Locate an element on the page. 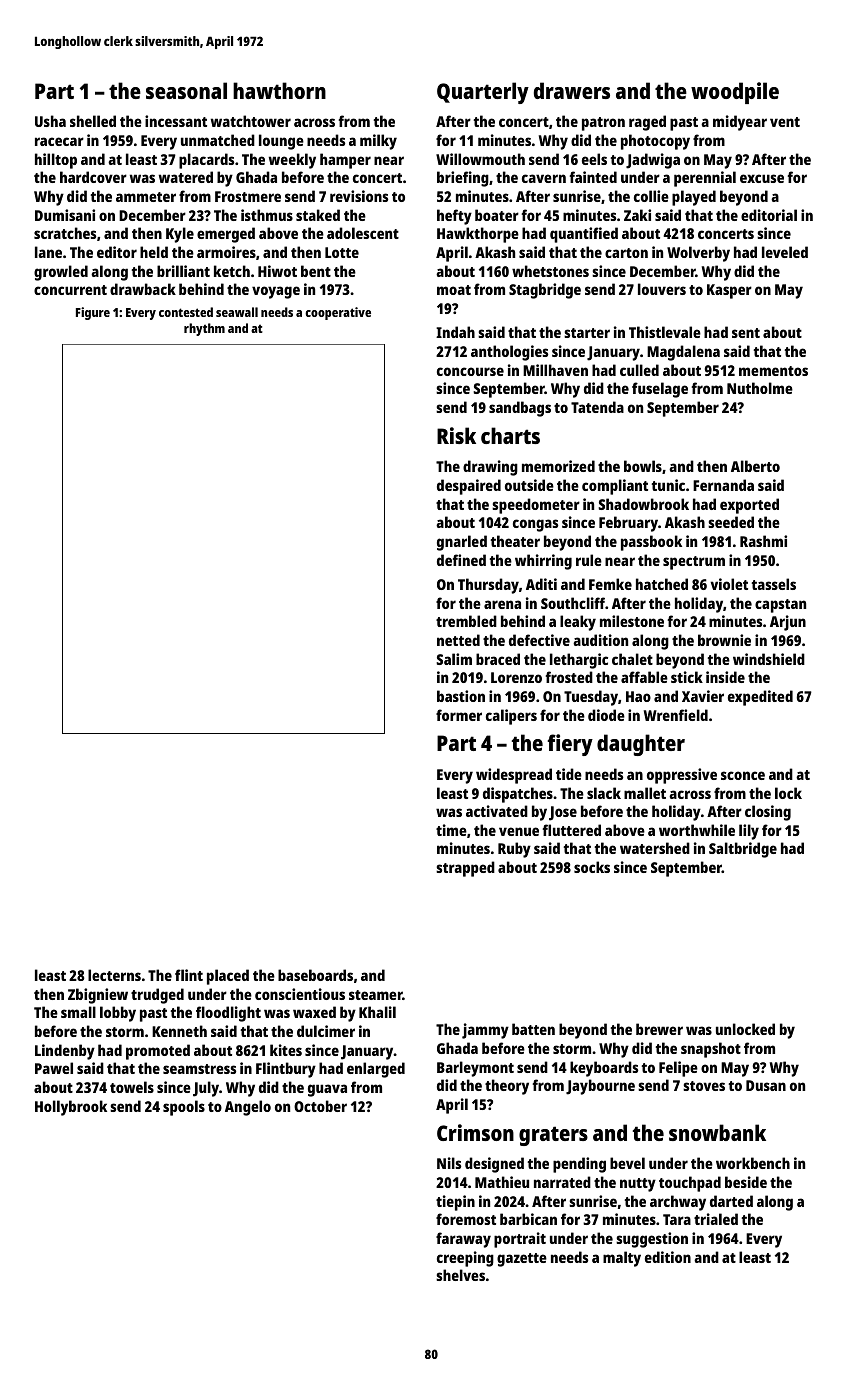  woodpile is located at coordinates (735, 93).
